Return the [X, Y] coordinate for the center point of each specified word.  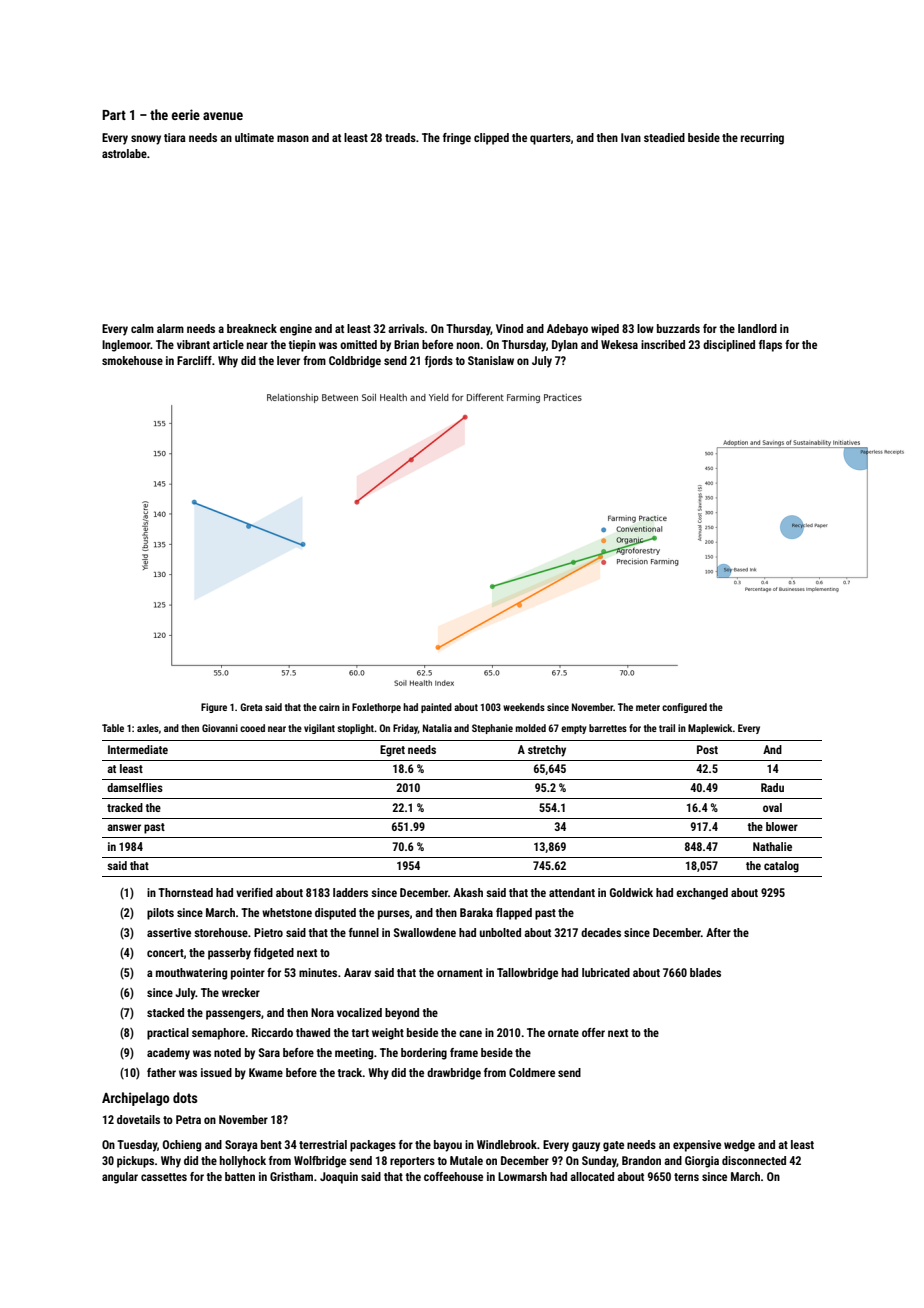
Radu [772, 787]
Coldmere [532, 1072]
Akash [468, 892]
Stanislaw [491, 360]
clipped [491, 139]
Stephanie [492, 729]
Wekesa [619, 344]
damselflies [135, 787]
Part [114, 115]
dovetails [138, 1119]
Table [113, 728]
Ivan [631, 137]
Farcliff [194, 360]
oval [772, 807]
